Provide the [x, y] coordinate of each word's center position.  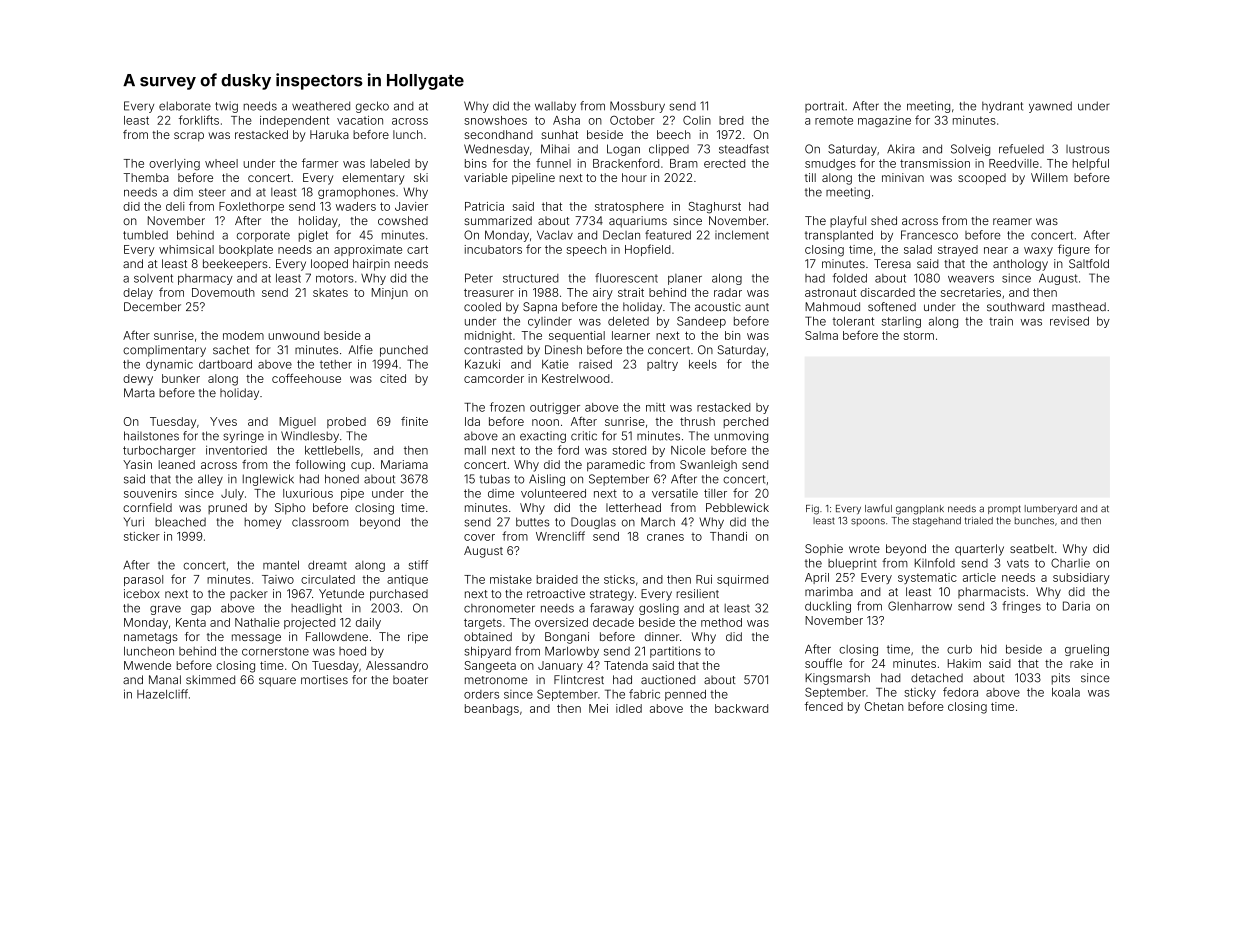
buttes [533, 522]
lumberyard [1051, 509]
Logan [623, 150]
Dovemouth [223, 292]
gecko [372, 107]
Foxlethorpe [251, 207]
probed [346, 422]
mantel [281, 565]
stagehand [937, 522]
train [1001, 321]
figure [1074, 250]
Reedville [1014, 163]
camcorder [494, 378]
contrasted [493, 350]
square [277, 682]
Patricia [484, 206]
